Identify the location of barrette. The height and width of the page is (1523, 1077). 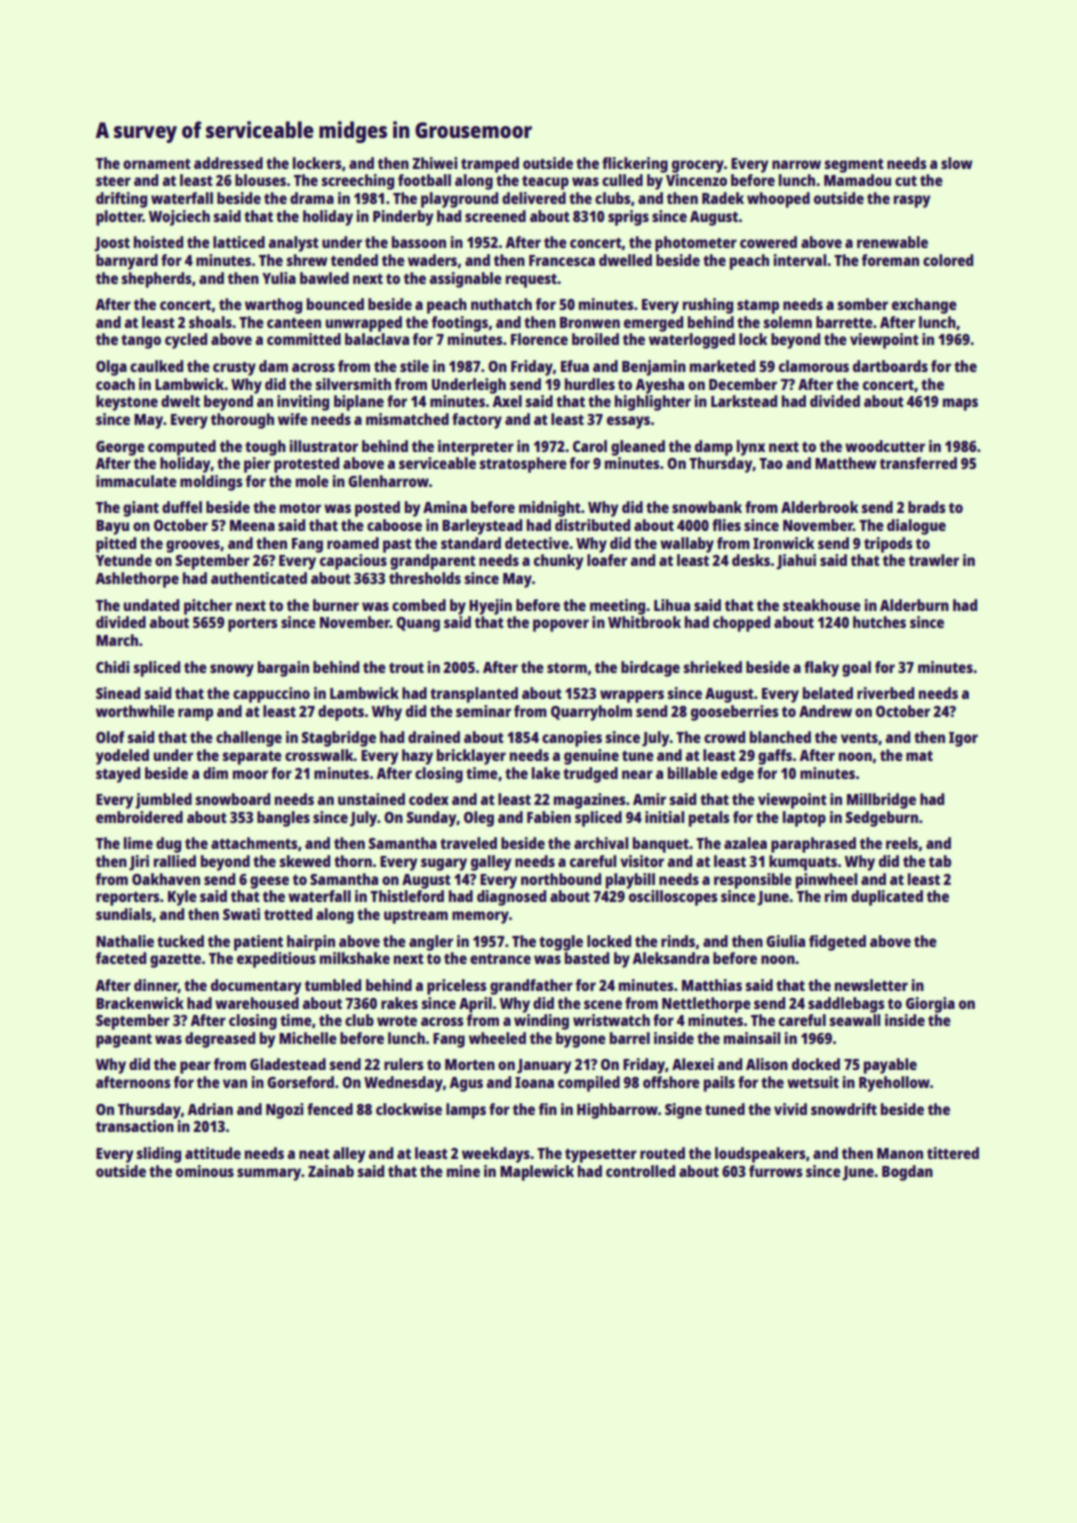
(844, 322).
